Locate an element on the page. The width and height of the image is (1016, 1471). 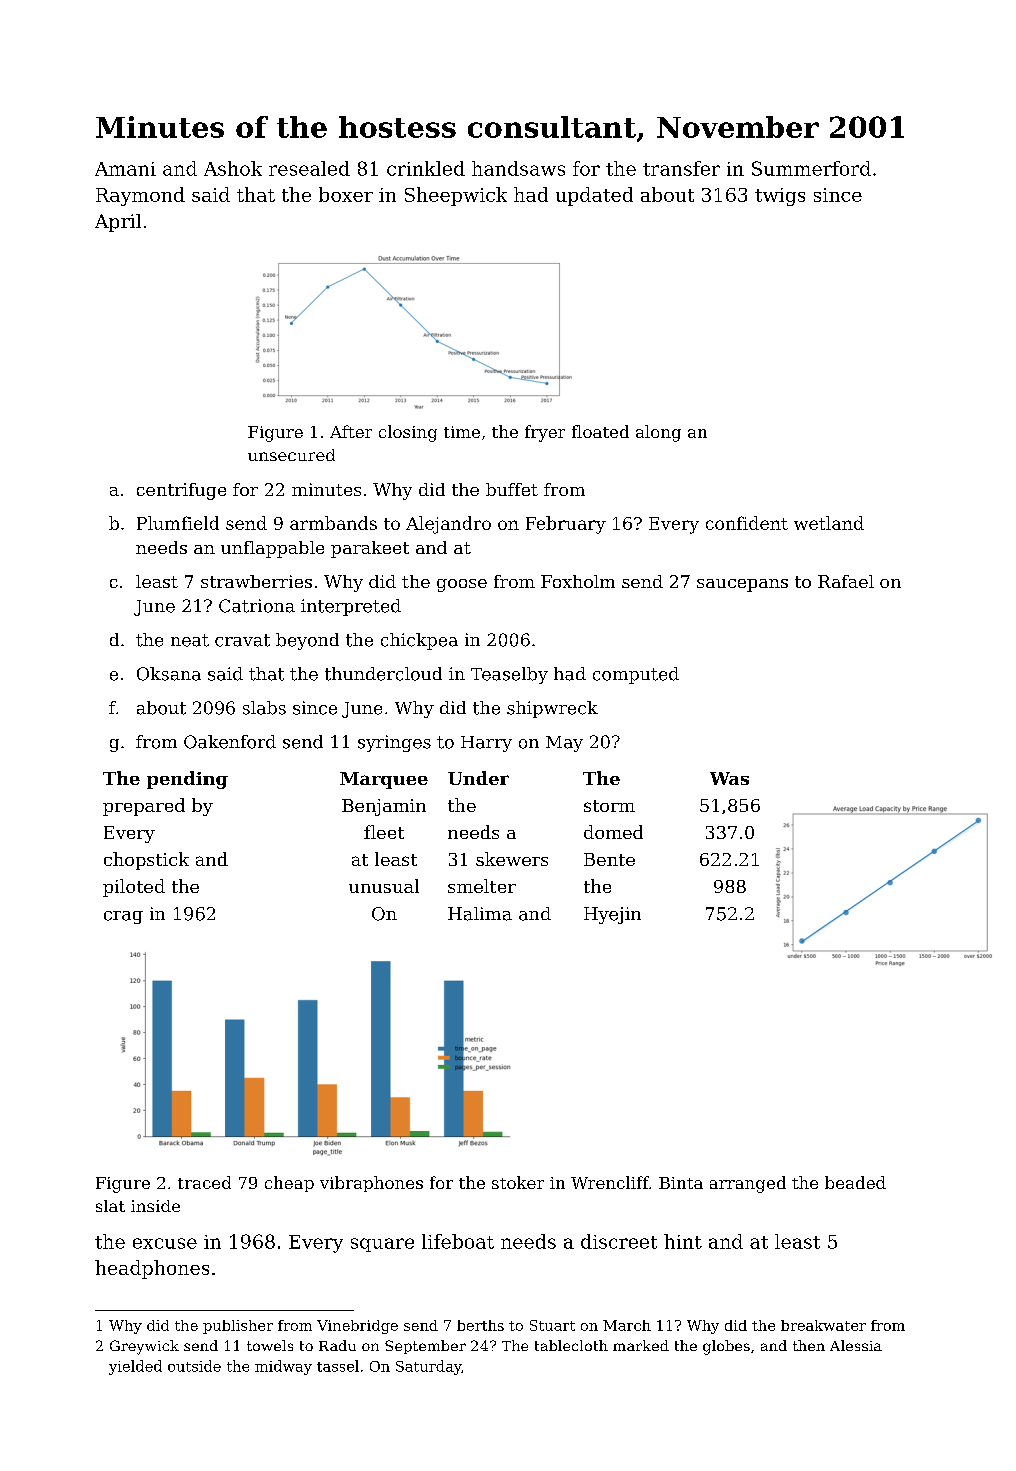
Greywick is located at coordinates (144, 1347).
